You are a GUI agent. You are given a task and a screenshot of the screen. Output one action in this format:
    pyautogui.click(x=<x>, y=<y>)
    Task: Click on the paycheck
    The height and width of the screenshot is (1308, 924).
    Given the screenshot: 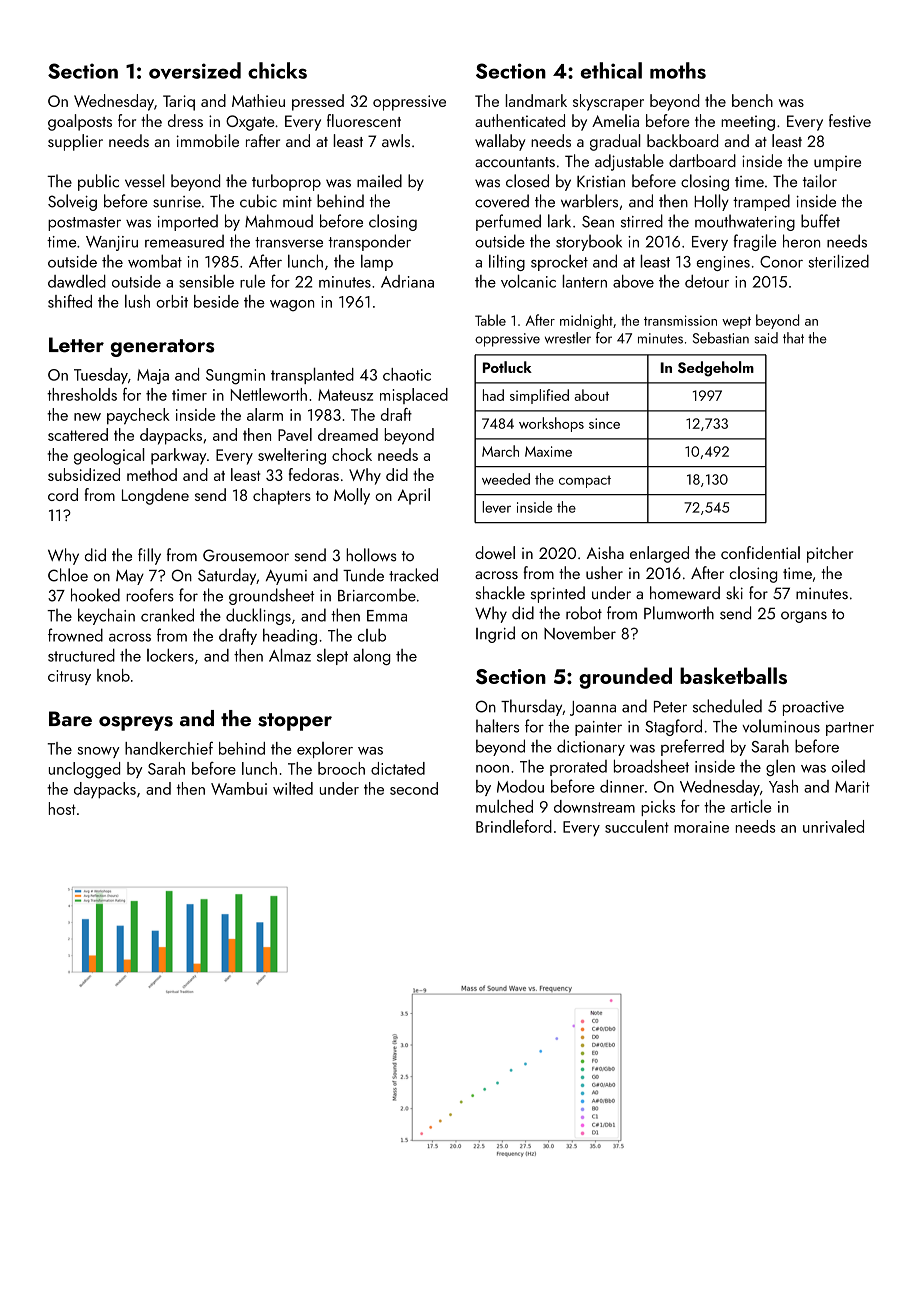 What is the action you would take?
    pyautogui.click(x=138, y=416)
